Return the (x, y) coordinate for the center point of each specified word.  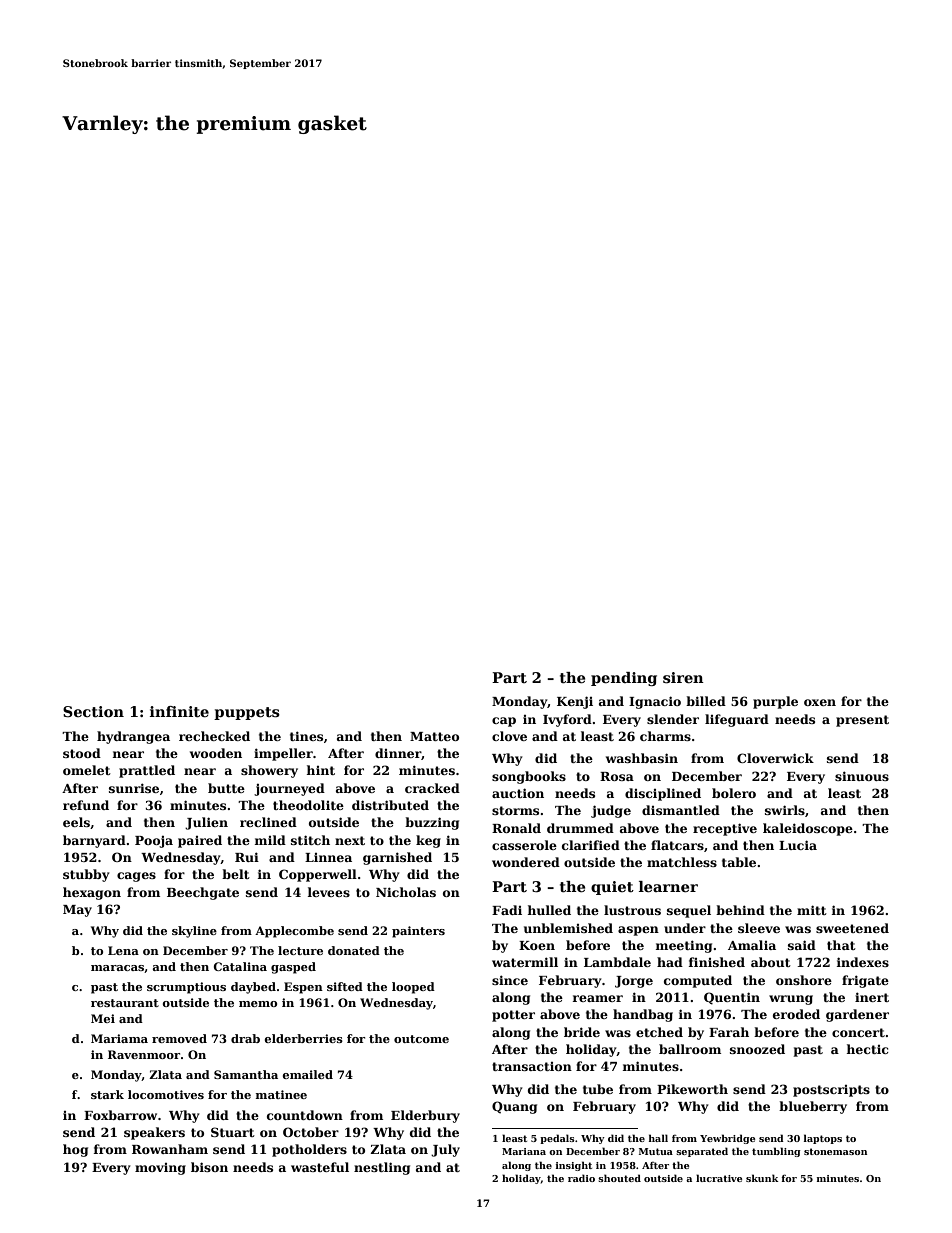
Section (93, 711)
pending (624, 679)
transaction (532, 1066)
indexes (862, 962)
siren (683, 678)
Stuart (233, 1132)
